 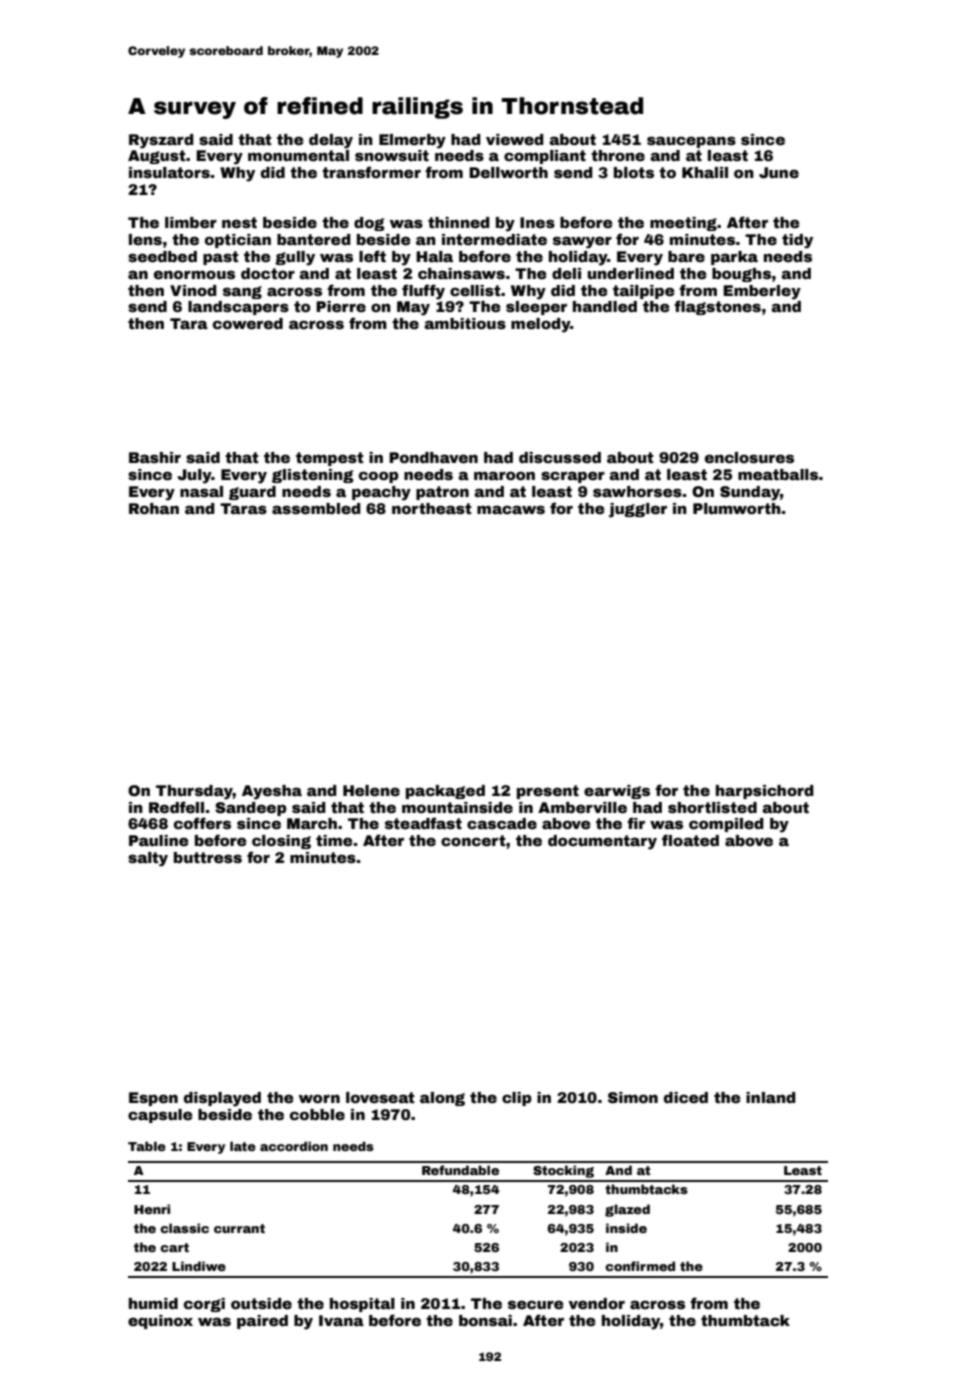 I want to click on compiled, so click(x=726, y=825).
